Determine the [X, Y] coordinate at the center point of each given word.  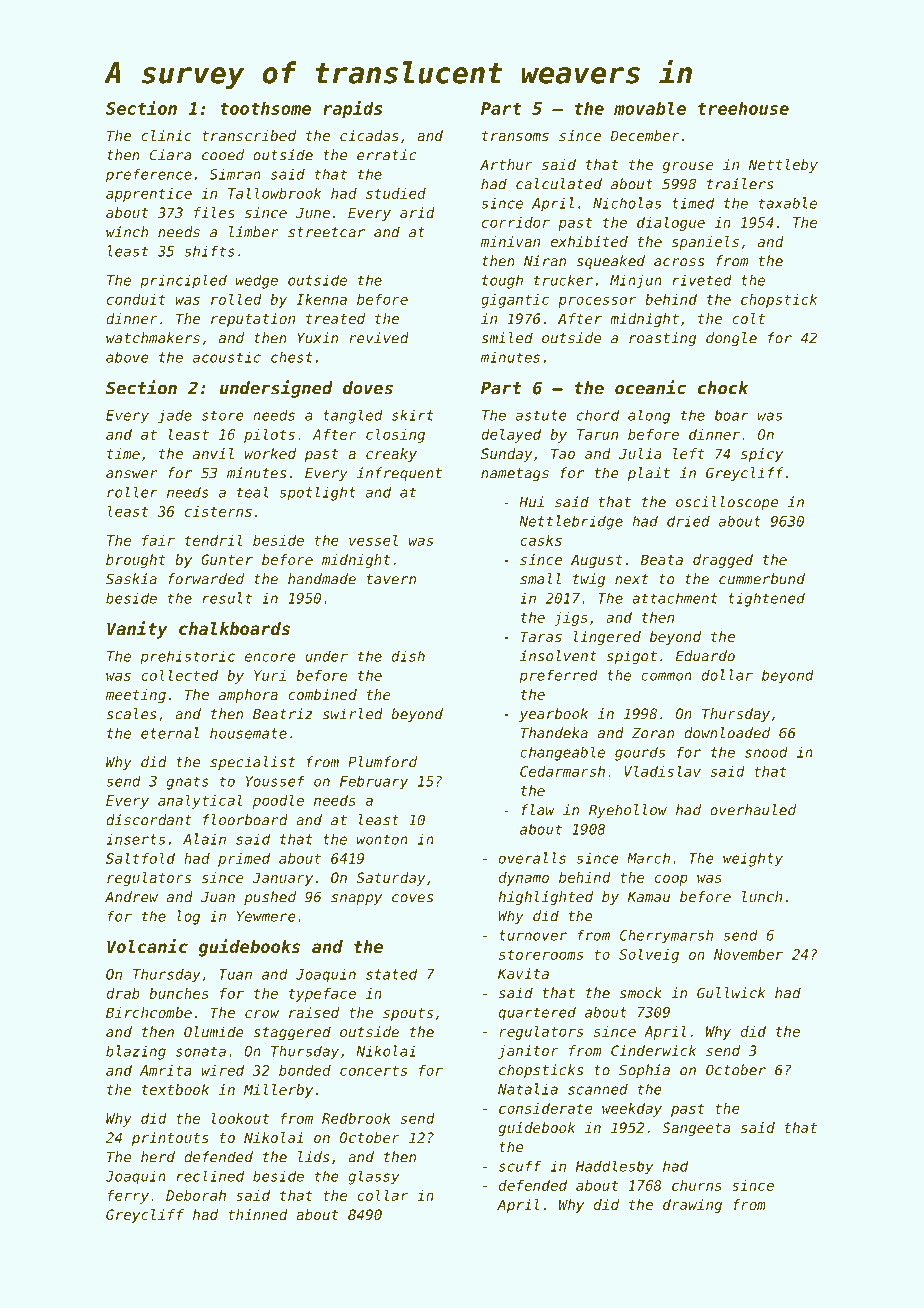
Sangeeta [696, 1129]
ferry [128, 1197]
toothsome [265, 108]
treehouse [743, 108]
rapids [352, 110]
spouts [408, 1014]
